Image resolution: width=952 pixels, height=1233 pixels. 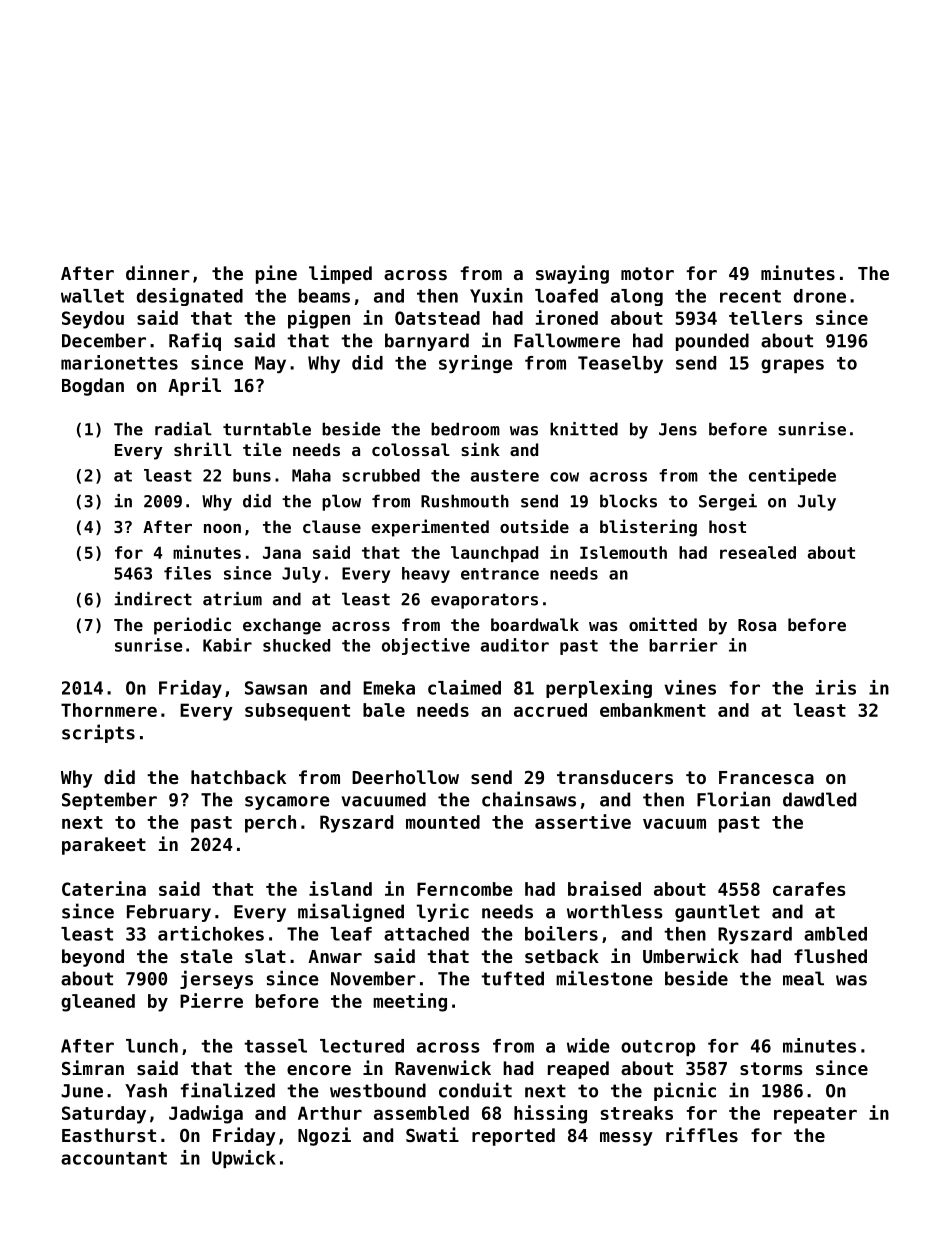 What do you see at coordinates (98, 733) in the page?
I see `scripts` at bounding box center [98, 733].
